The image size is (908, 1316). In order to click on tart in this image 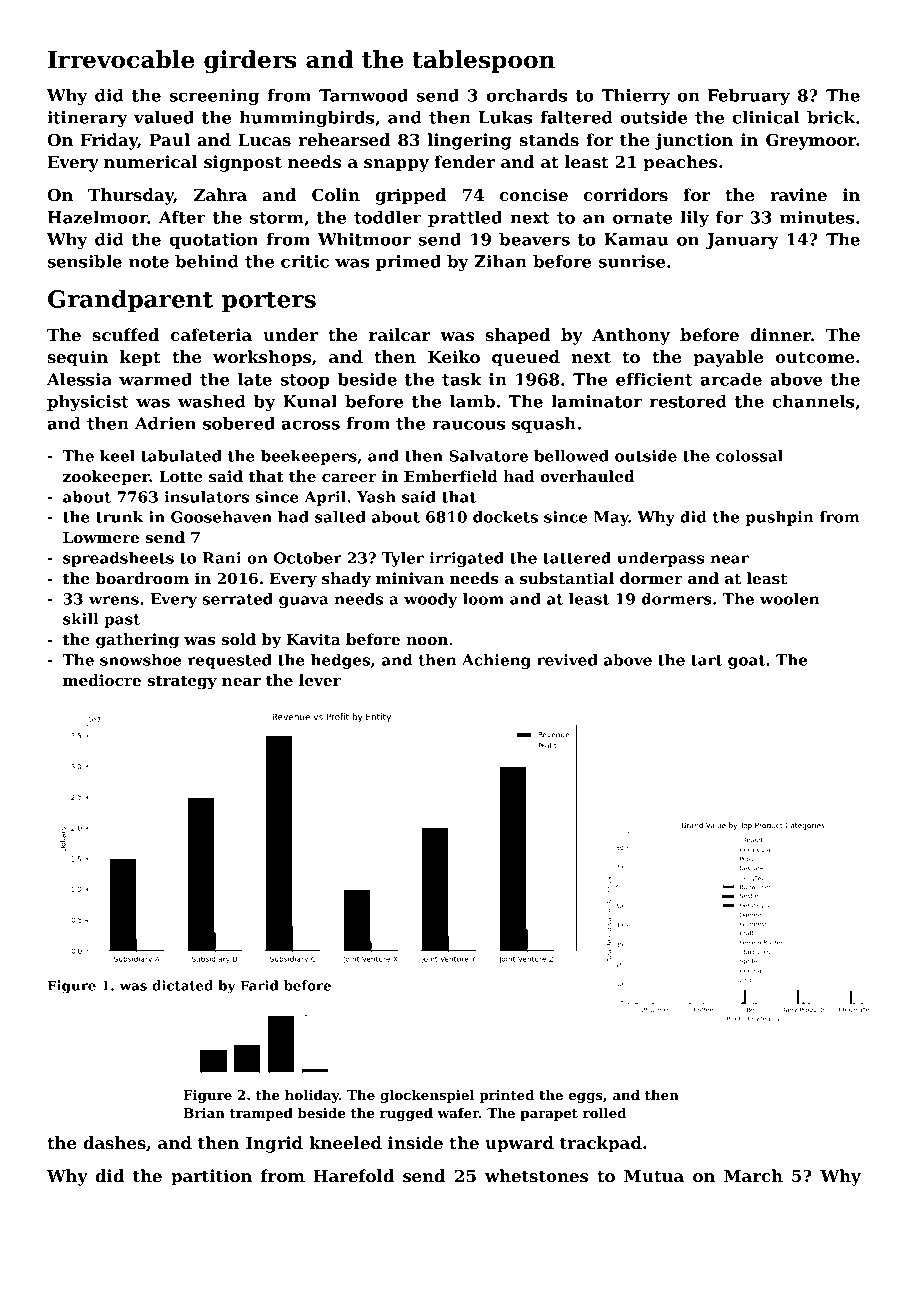, I will do `click(707, 660)`.
